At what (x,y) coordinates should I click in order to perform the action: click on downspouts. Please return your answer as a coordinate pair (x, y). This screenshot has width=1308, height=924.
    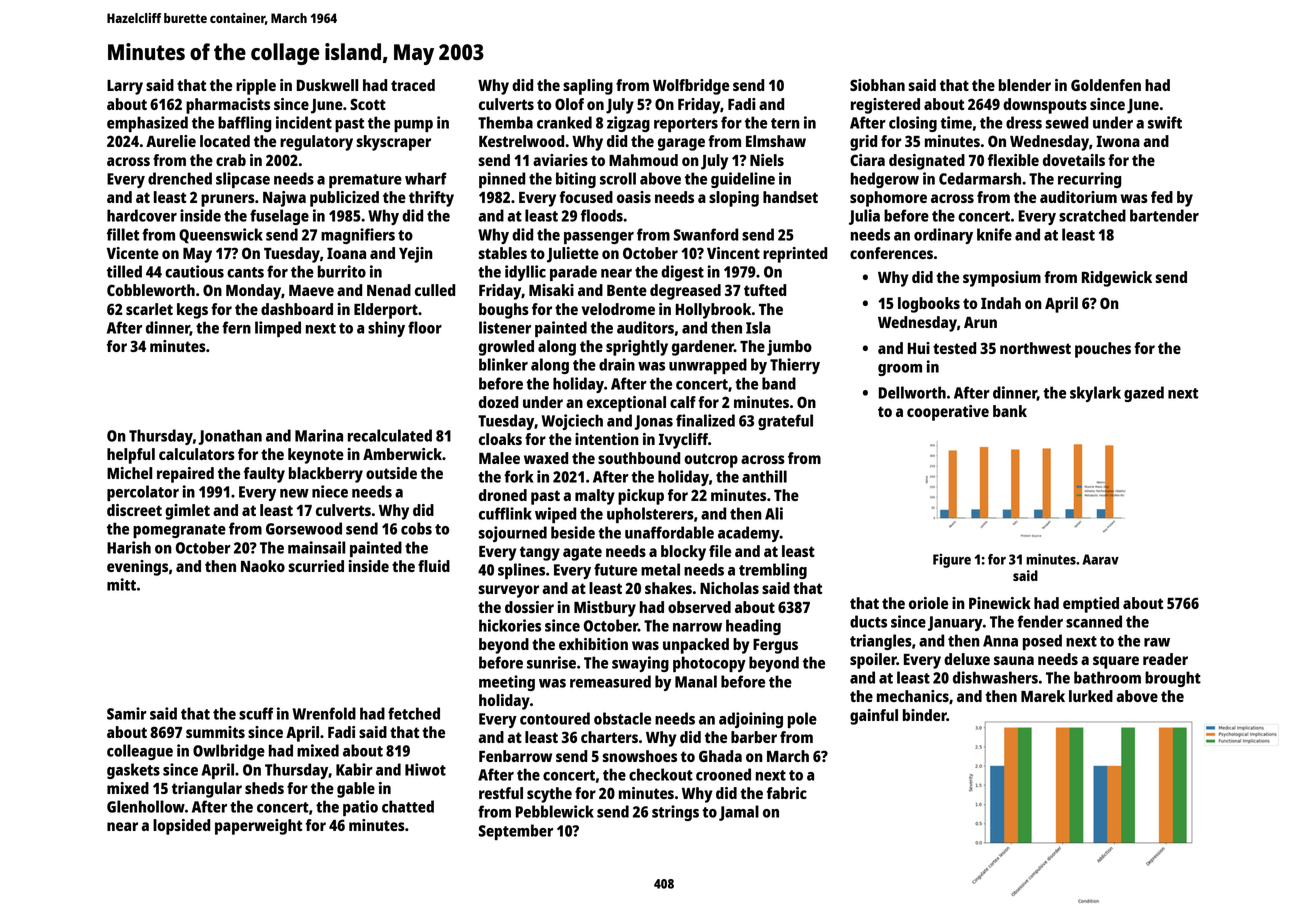
    Looking at the image, I should click on (1045, 106).
